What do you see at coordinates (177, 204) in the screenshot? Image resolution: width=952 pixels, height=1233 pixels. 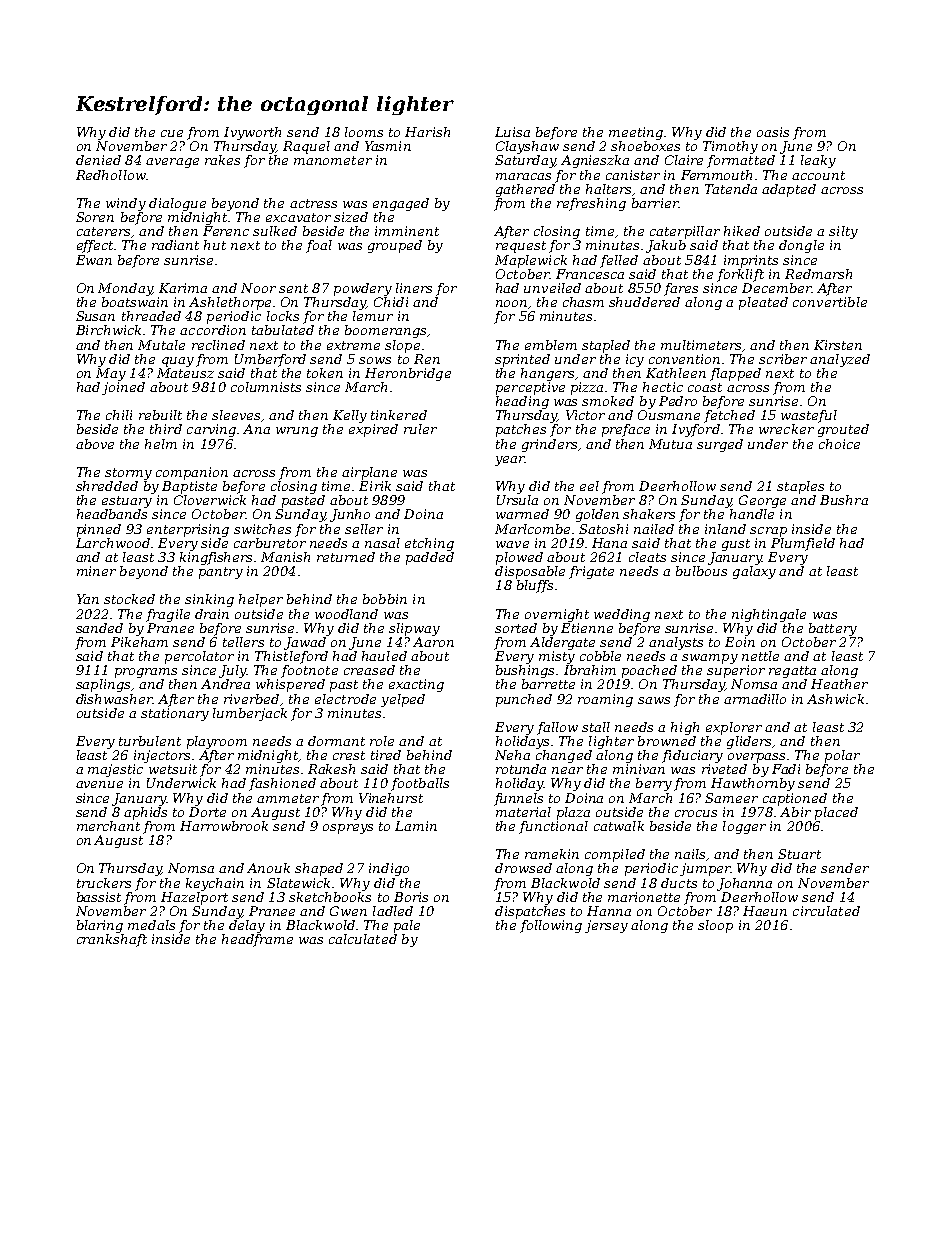 I see `dialogue` at bounding box center [177, 204].
